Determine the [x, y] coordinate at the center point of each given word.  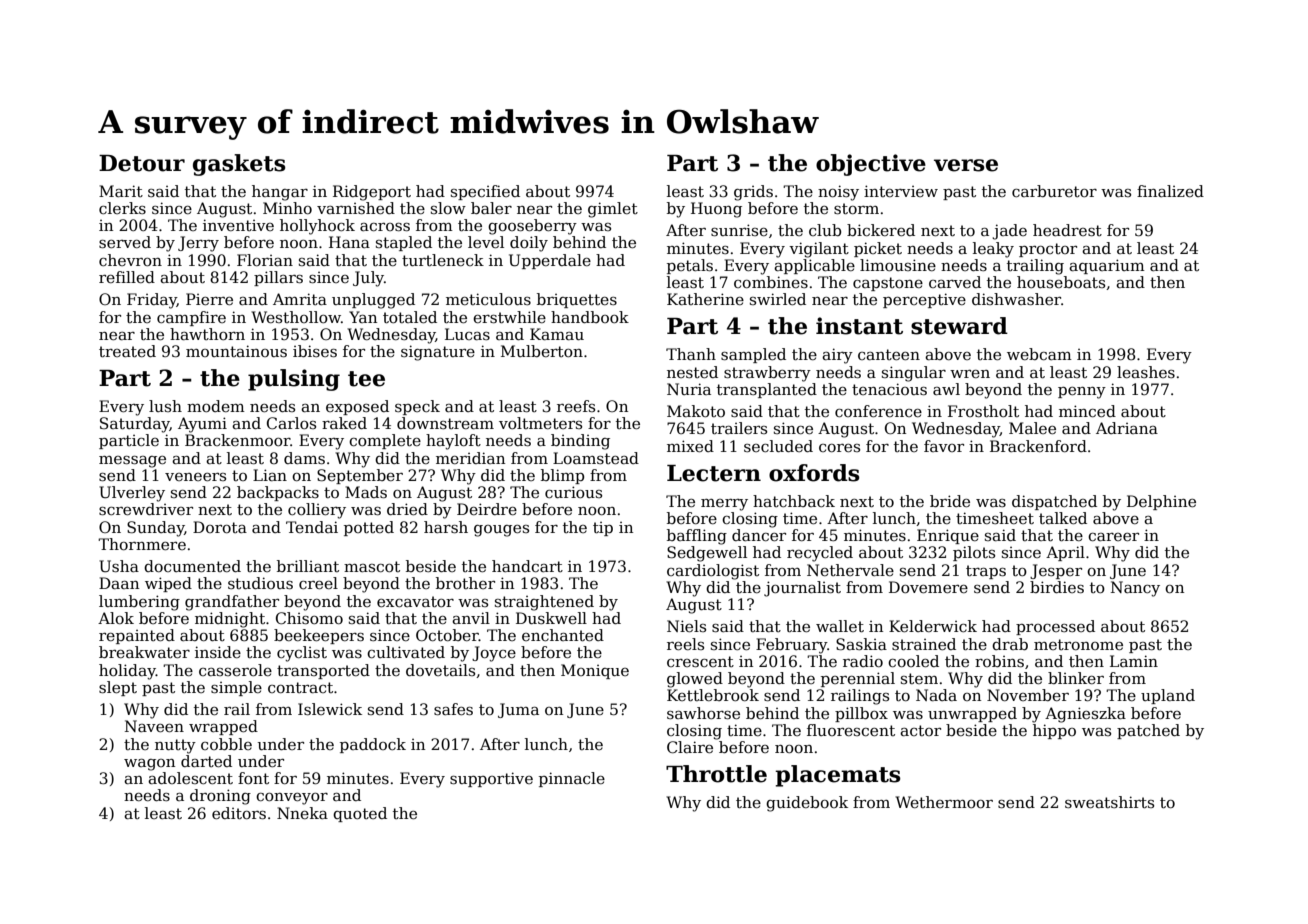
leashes [1146, 372]
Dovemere [928, 587]
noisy [838, 193]
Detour [142, 163]
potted [369, 528]
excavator [415, 602]
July [368, 279]
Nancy [1135, 589]
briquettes [577, 300]
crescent [700, 661]
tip [603, 529]
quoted [360, 814]
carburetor [1054, 191]
